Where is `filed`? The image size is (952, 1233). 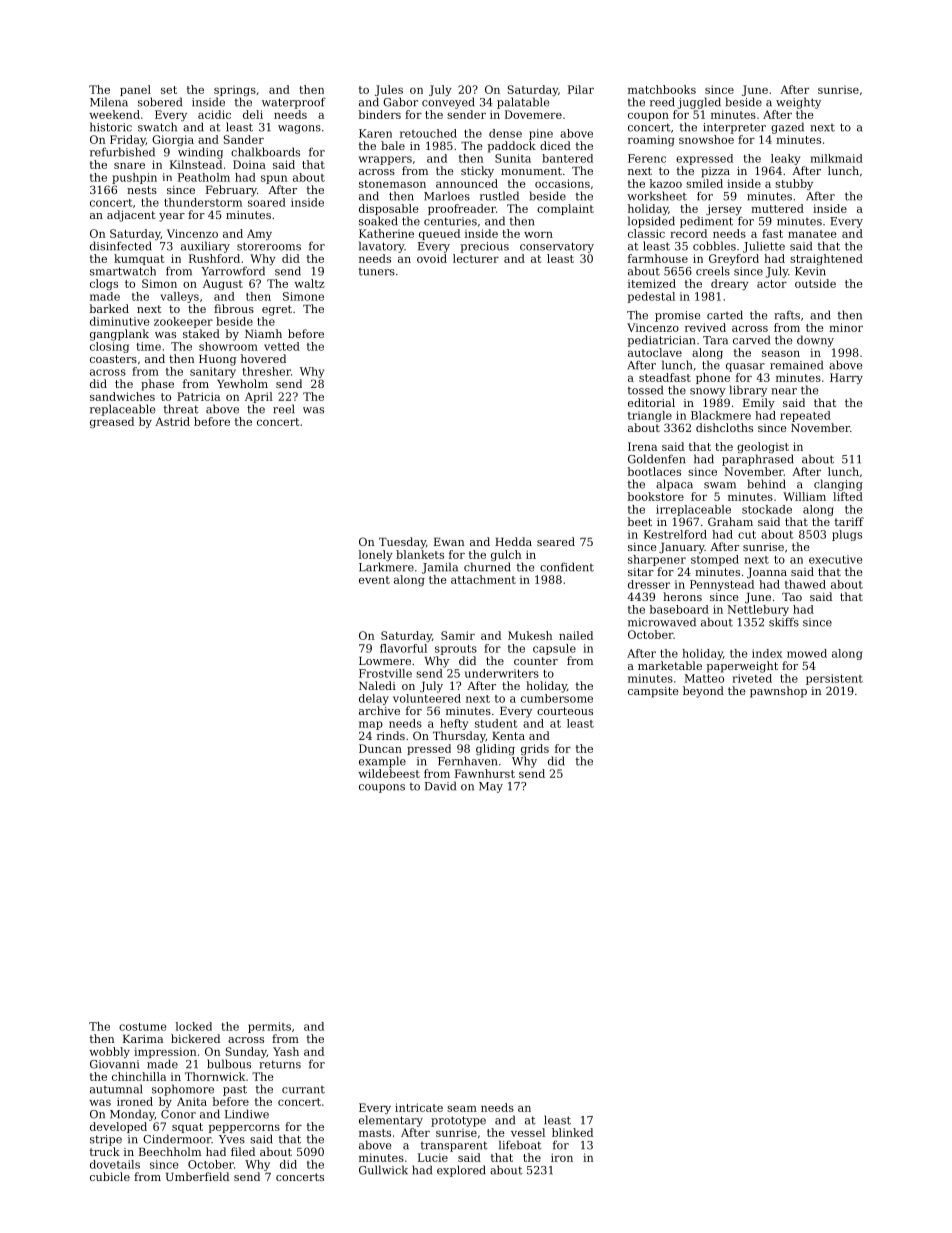
filed is located at coordinates (243, 1151).
